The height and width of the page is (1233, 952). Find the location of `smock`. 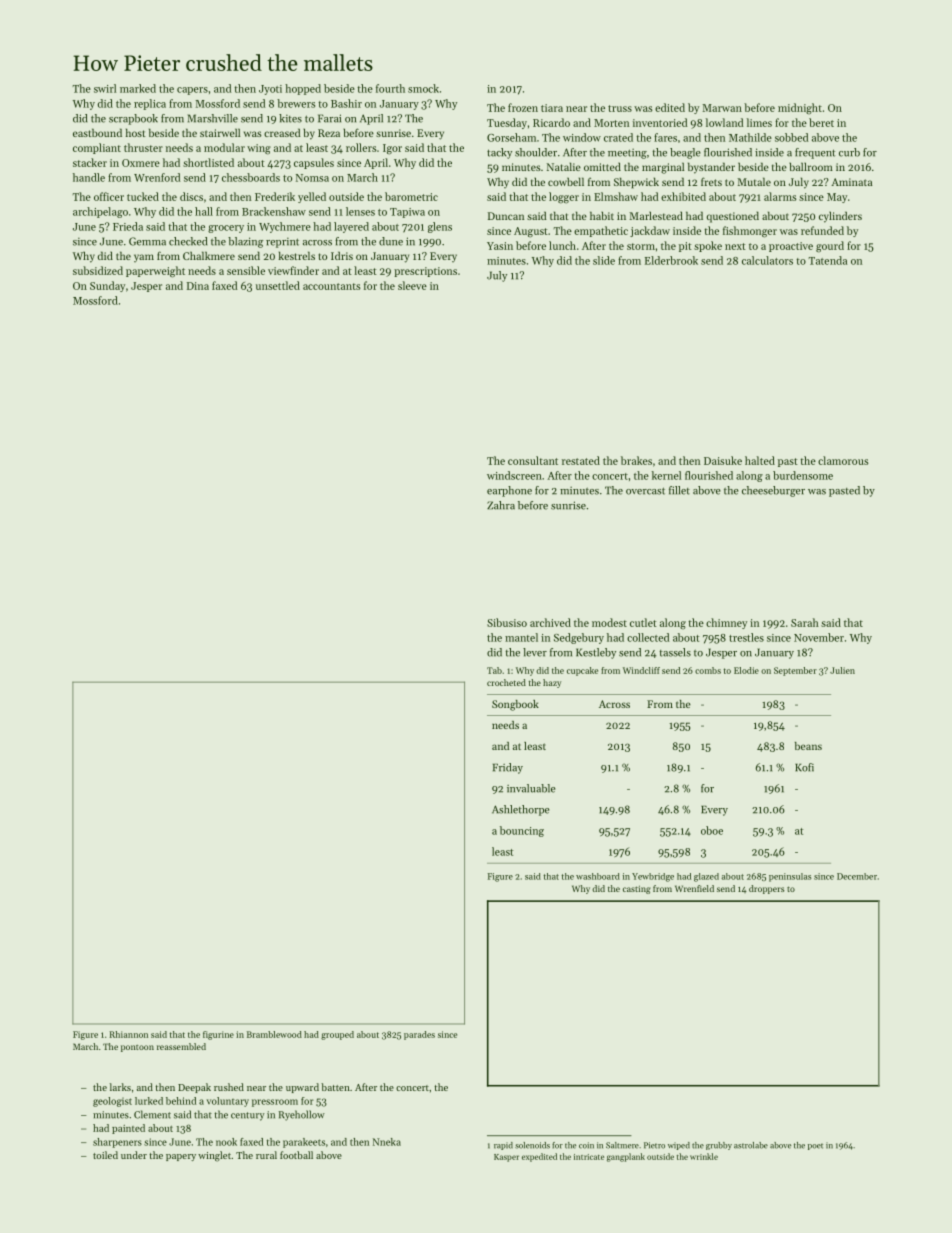

smock is located at coordinates (423, 88).
